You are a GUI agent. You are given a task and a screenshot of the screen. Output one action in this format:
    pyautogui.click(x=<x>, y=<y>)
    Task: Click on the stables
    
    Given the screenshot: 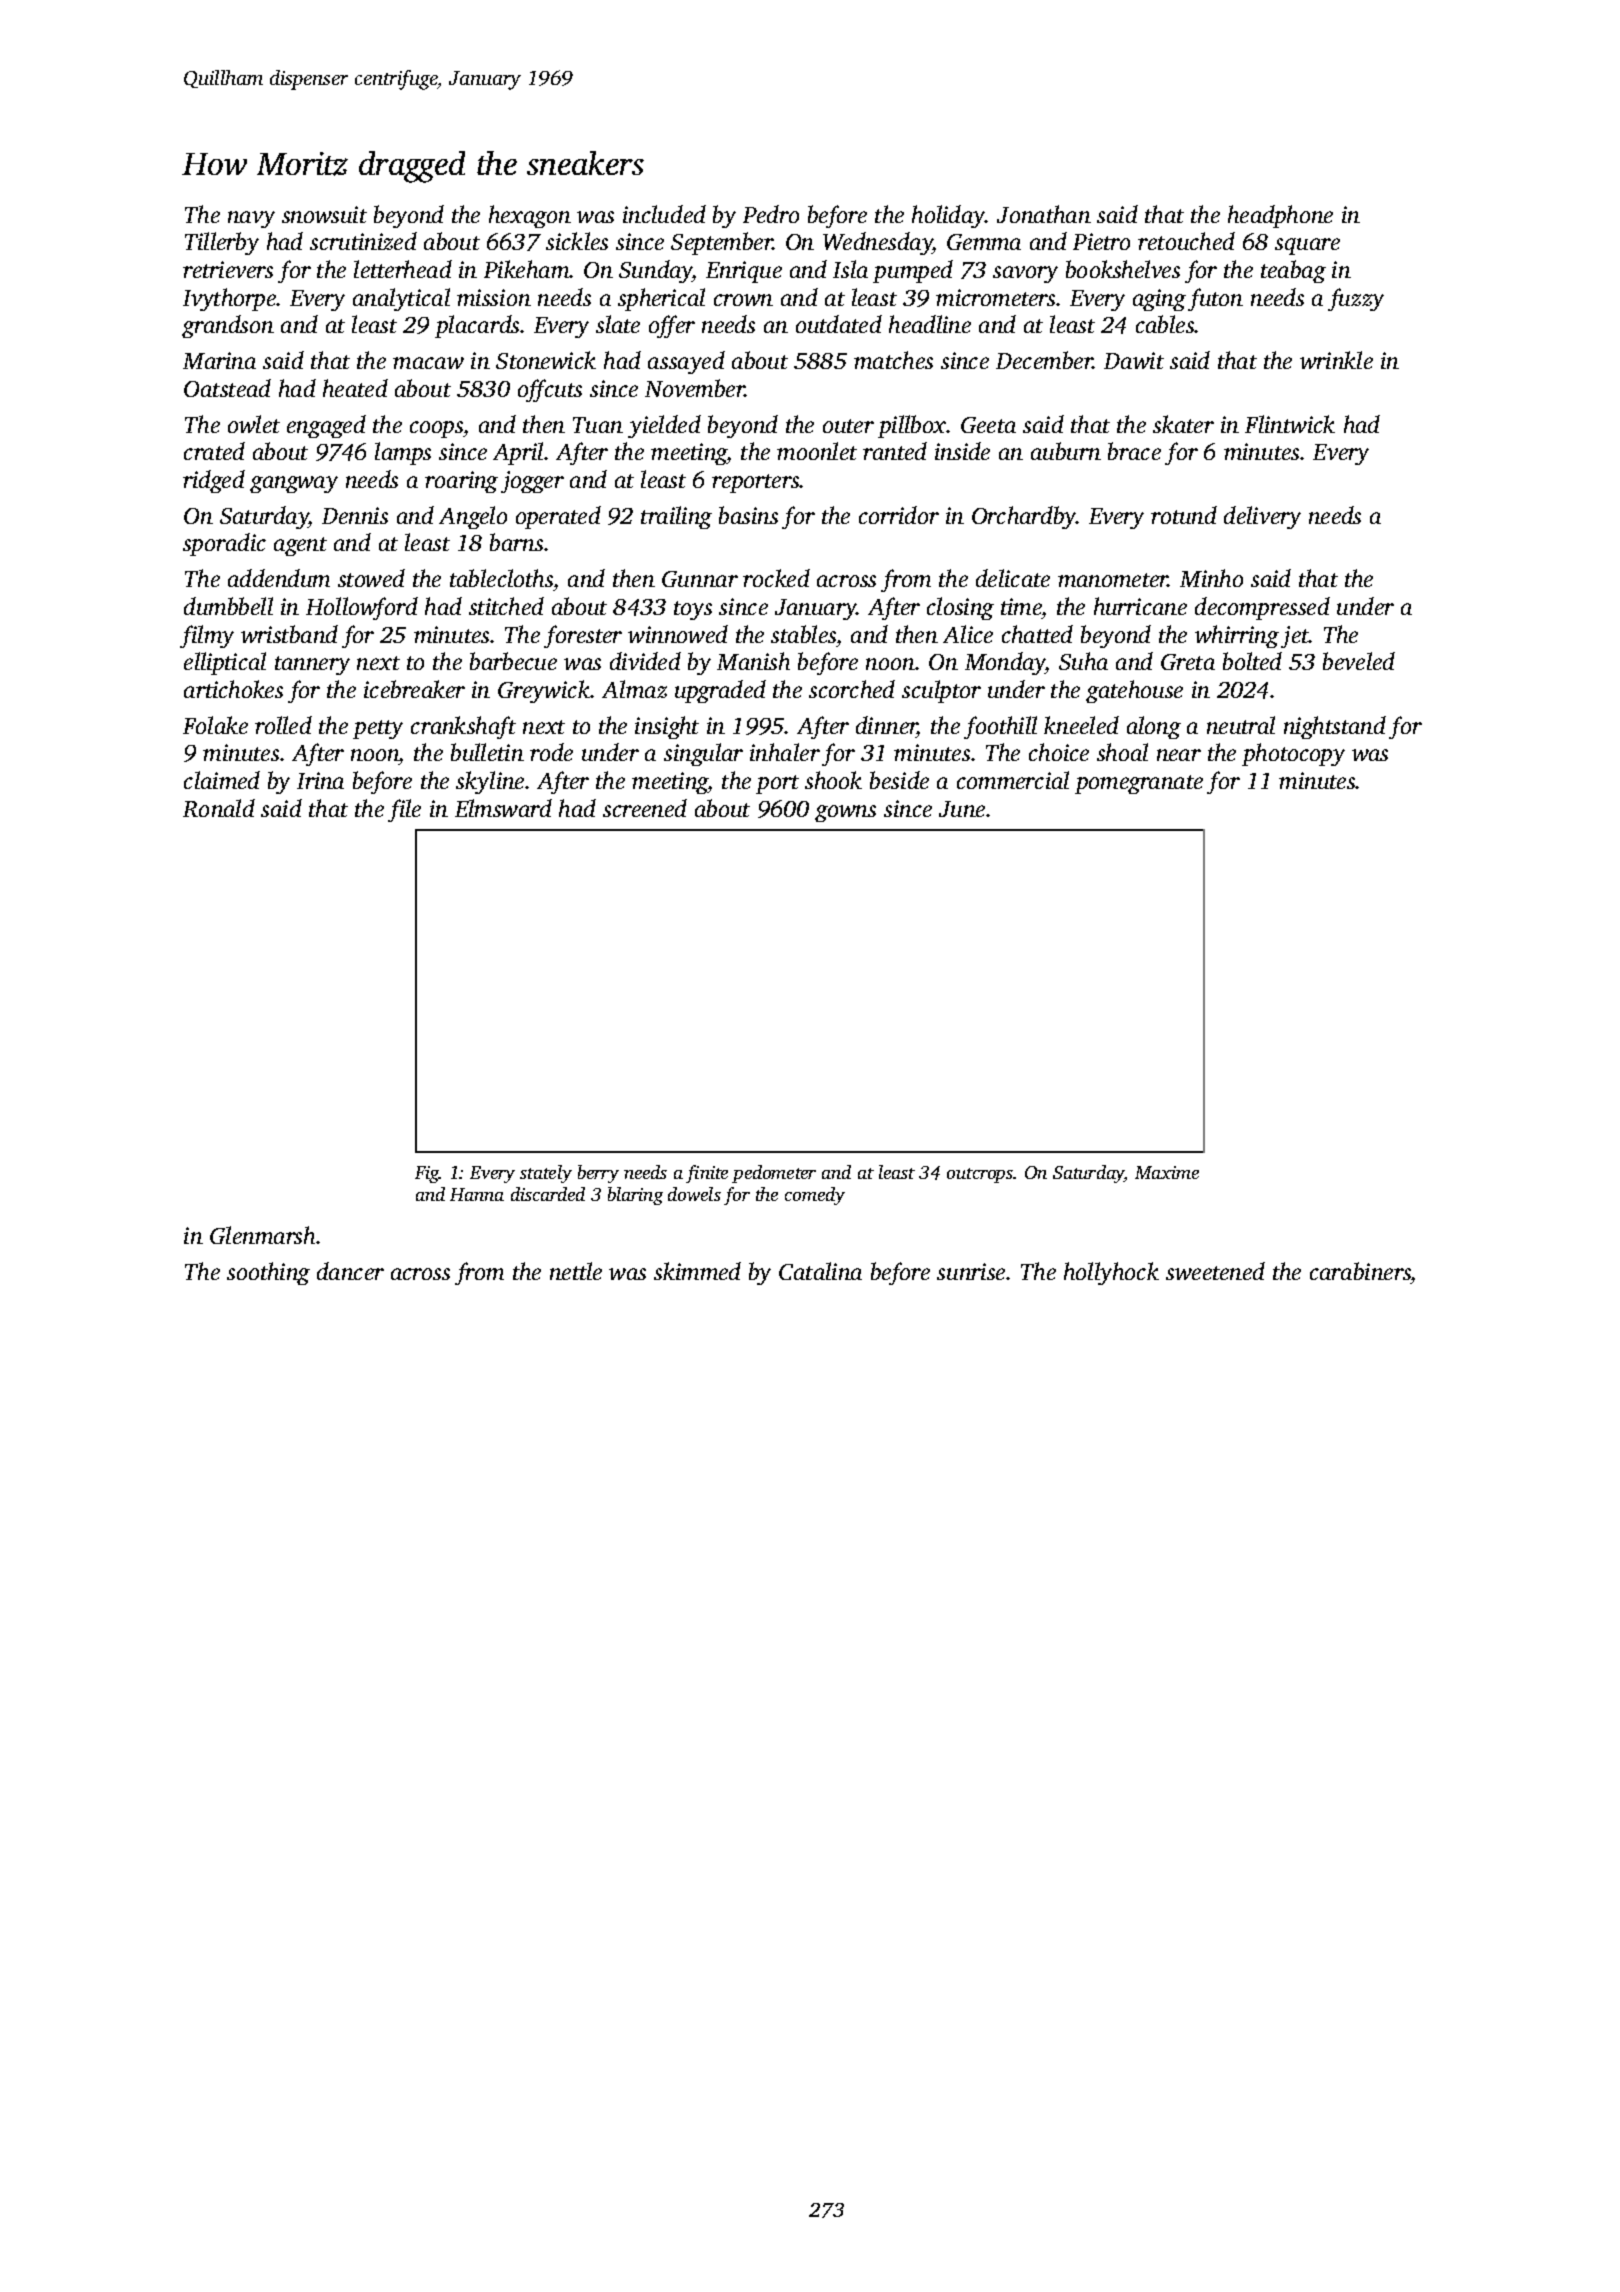 What is the action you would take?
    pyautogui.click(x=803, y=634)
